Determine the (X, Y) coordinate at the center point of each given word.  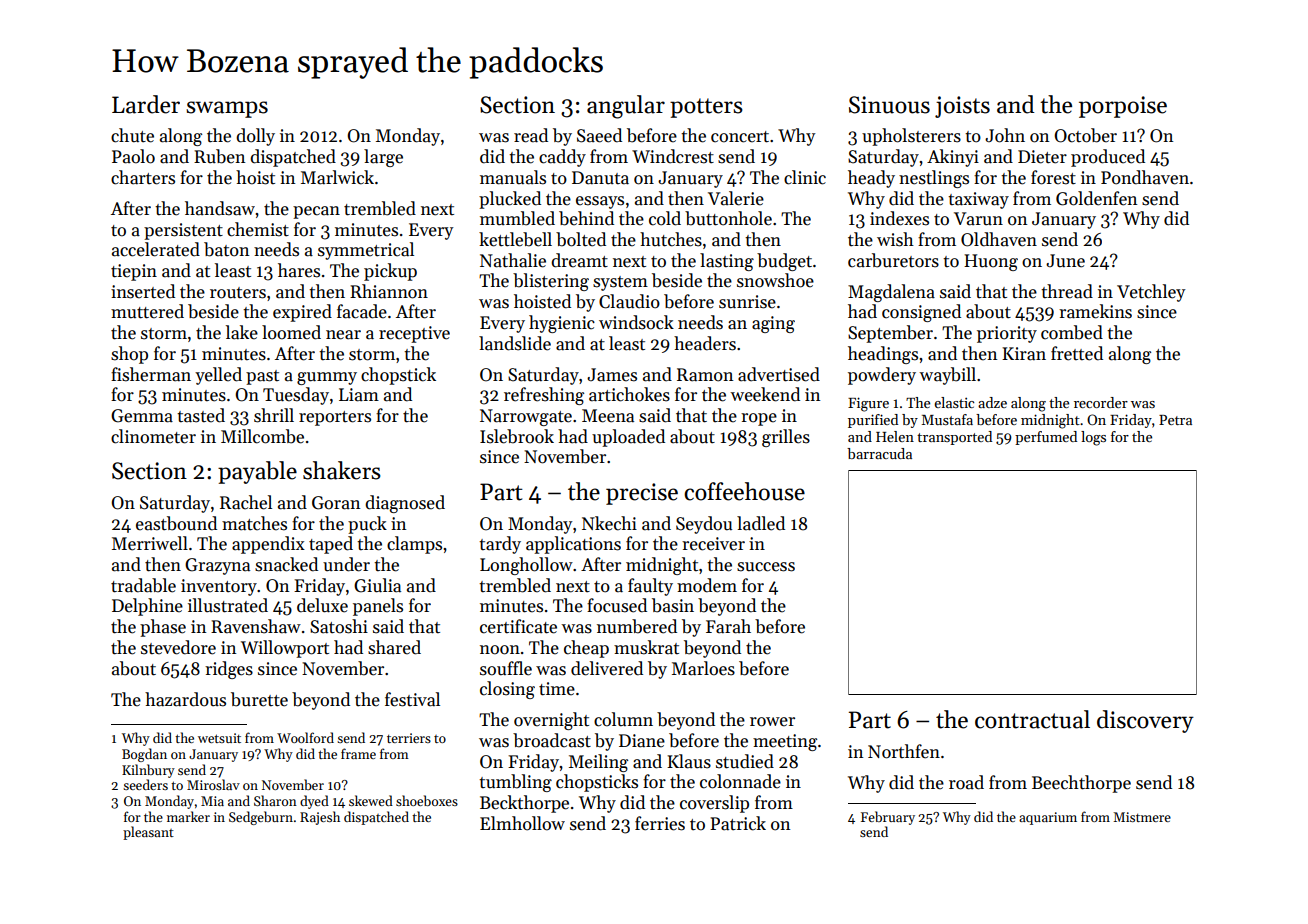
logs (1093, 438)
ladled (761, 523)
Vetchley (1151, 293)
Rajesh (320, 818)
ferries (660, 823)
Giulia (377, 585)
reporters (335, 418)
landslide (515, 343)
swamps (227, 109)
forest (1053, 177)
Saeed (599, 135)
